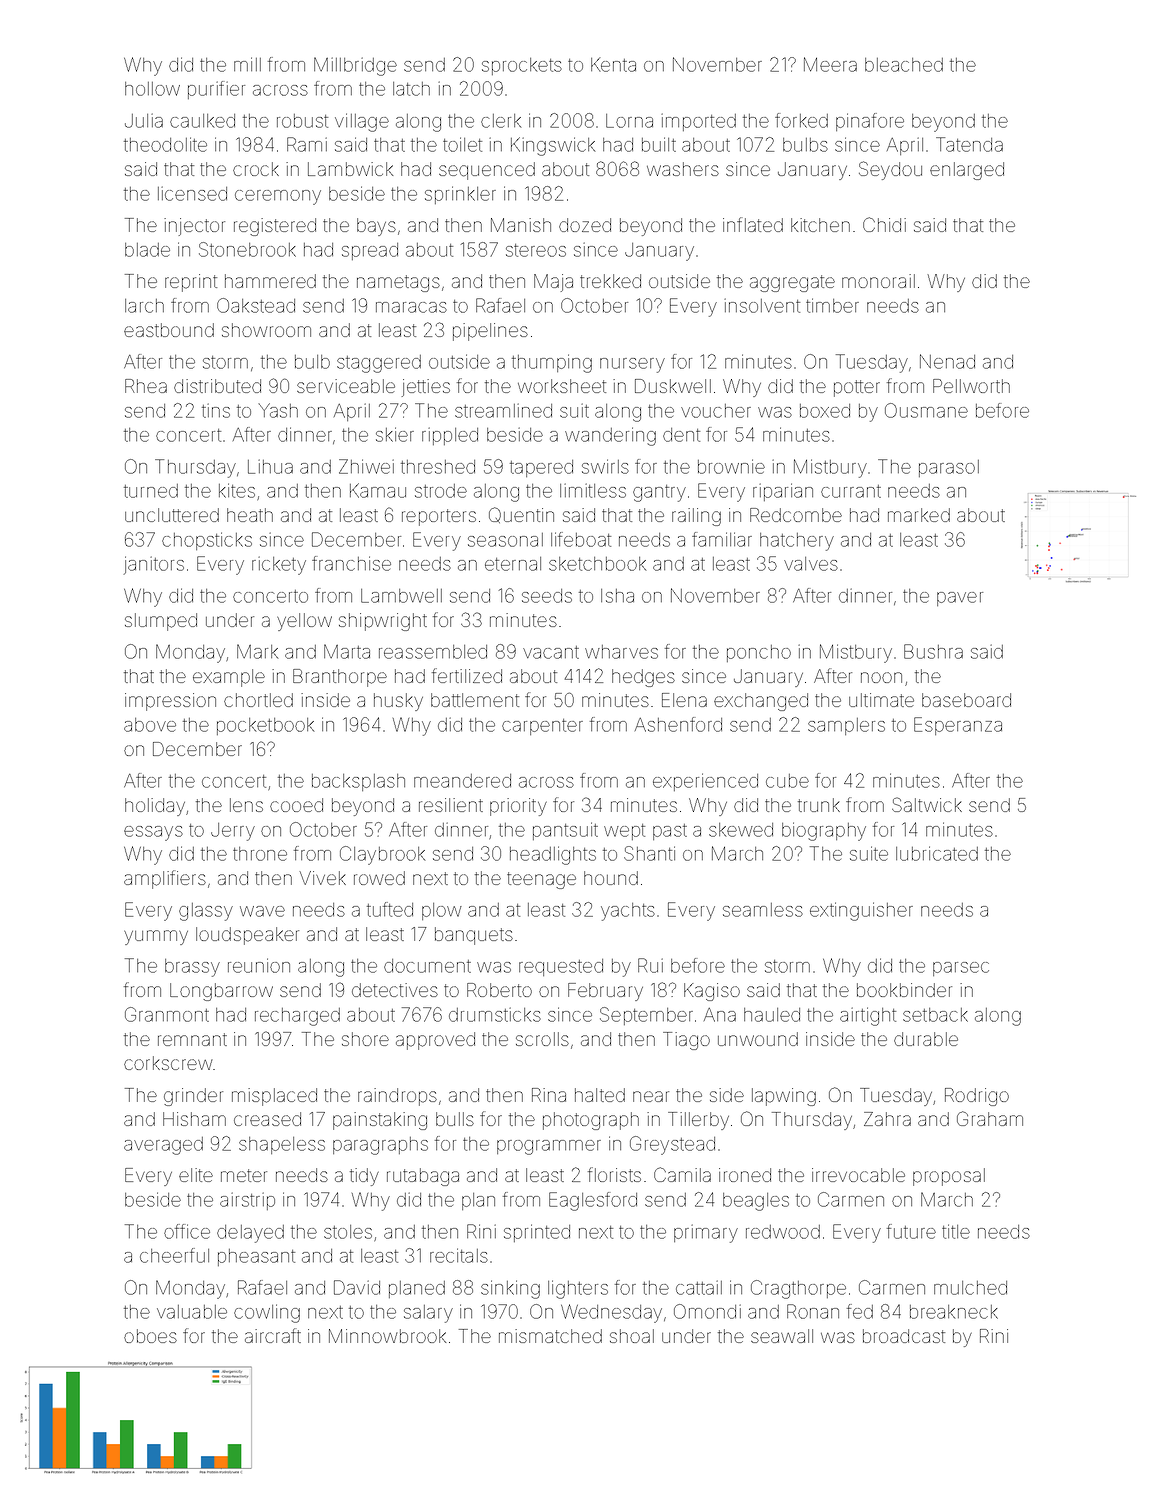 Image resolution: width=1155 pixels, height=1494 pixels. Describe the element at coordinates (537, 1233) in the screenshot. I see `sprinted` at that location.
